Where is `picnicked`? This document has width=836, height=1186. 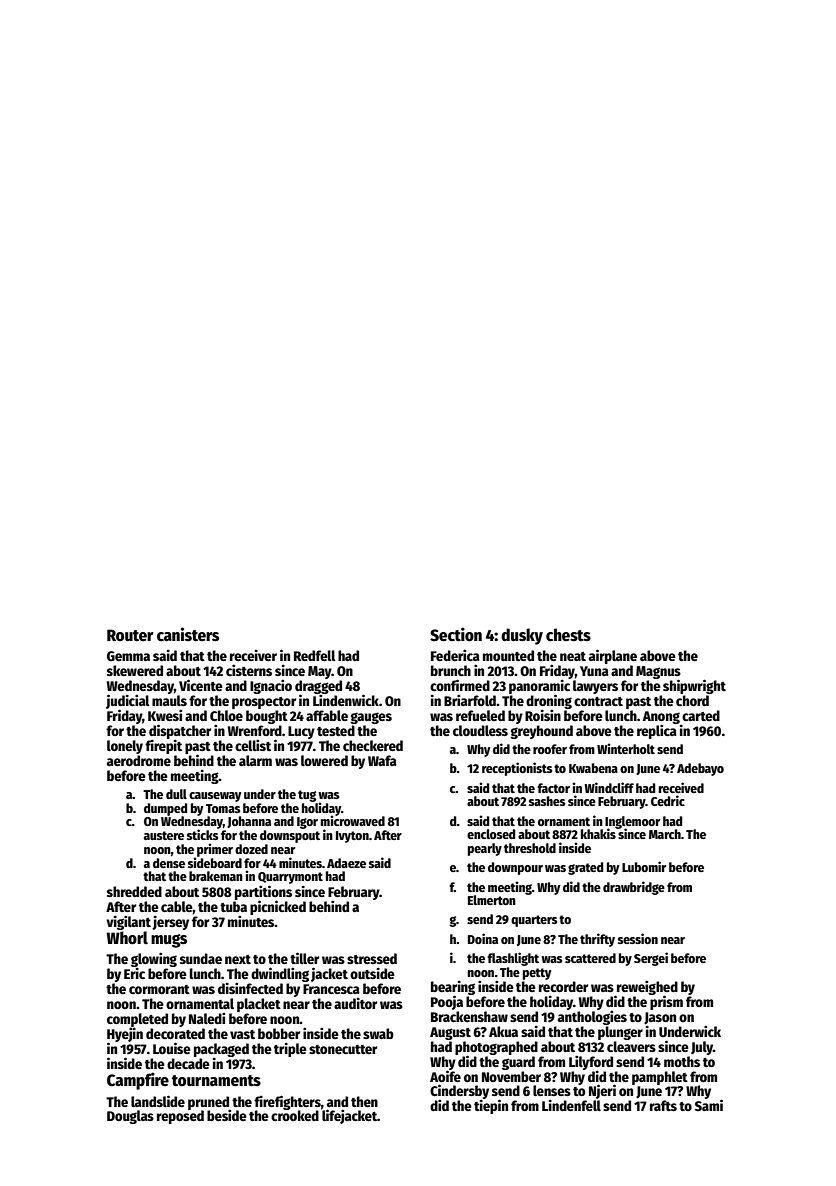
picnicked is located at coordinates (278, 907).
